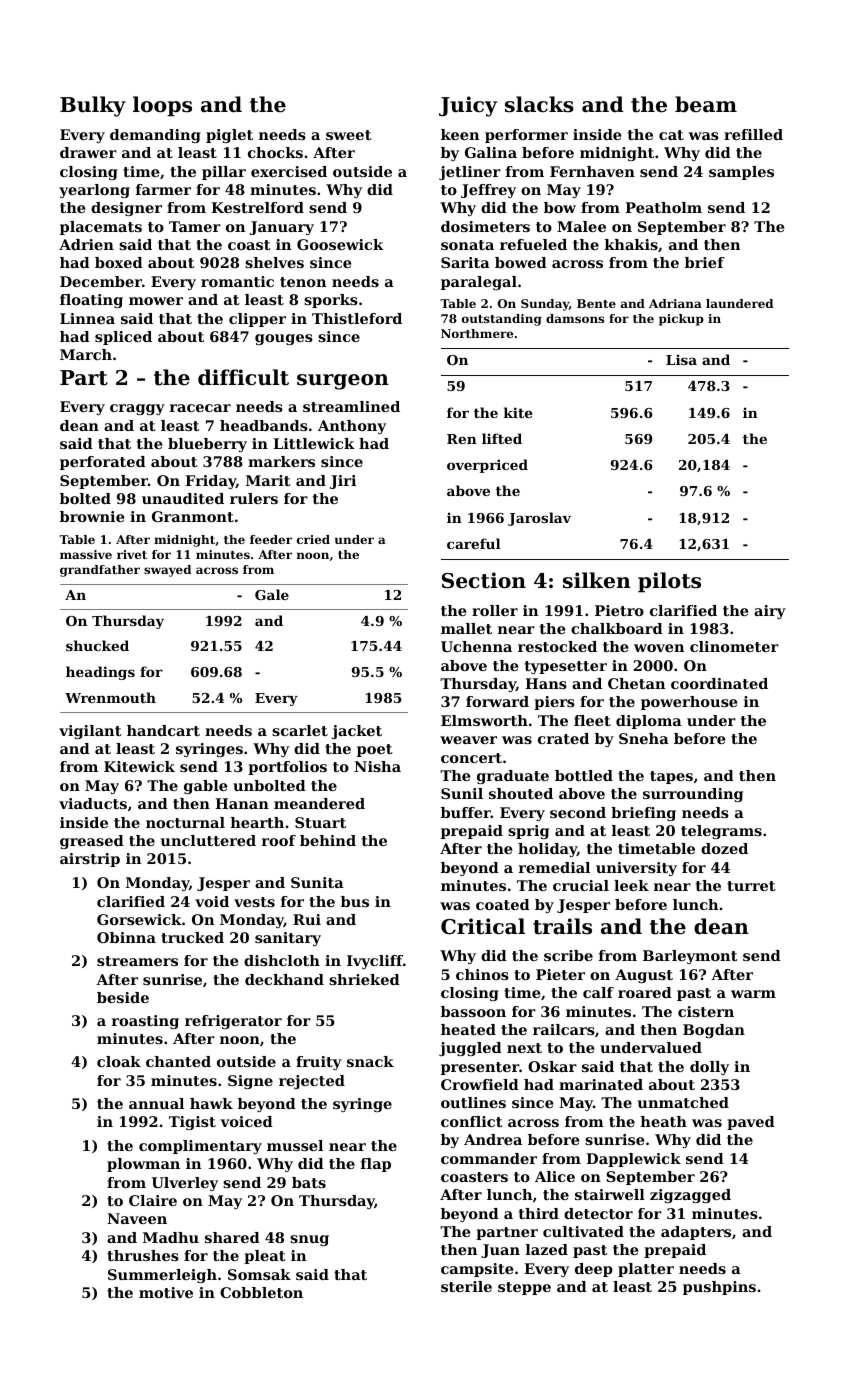 This document has height=1400, width=849. Describe the element at coordinates (145, 1022) in the document. I see `roasting` at that location.
